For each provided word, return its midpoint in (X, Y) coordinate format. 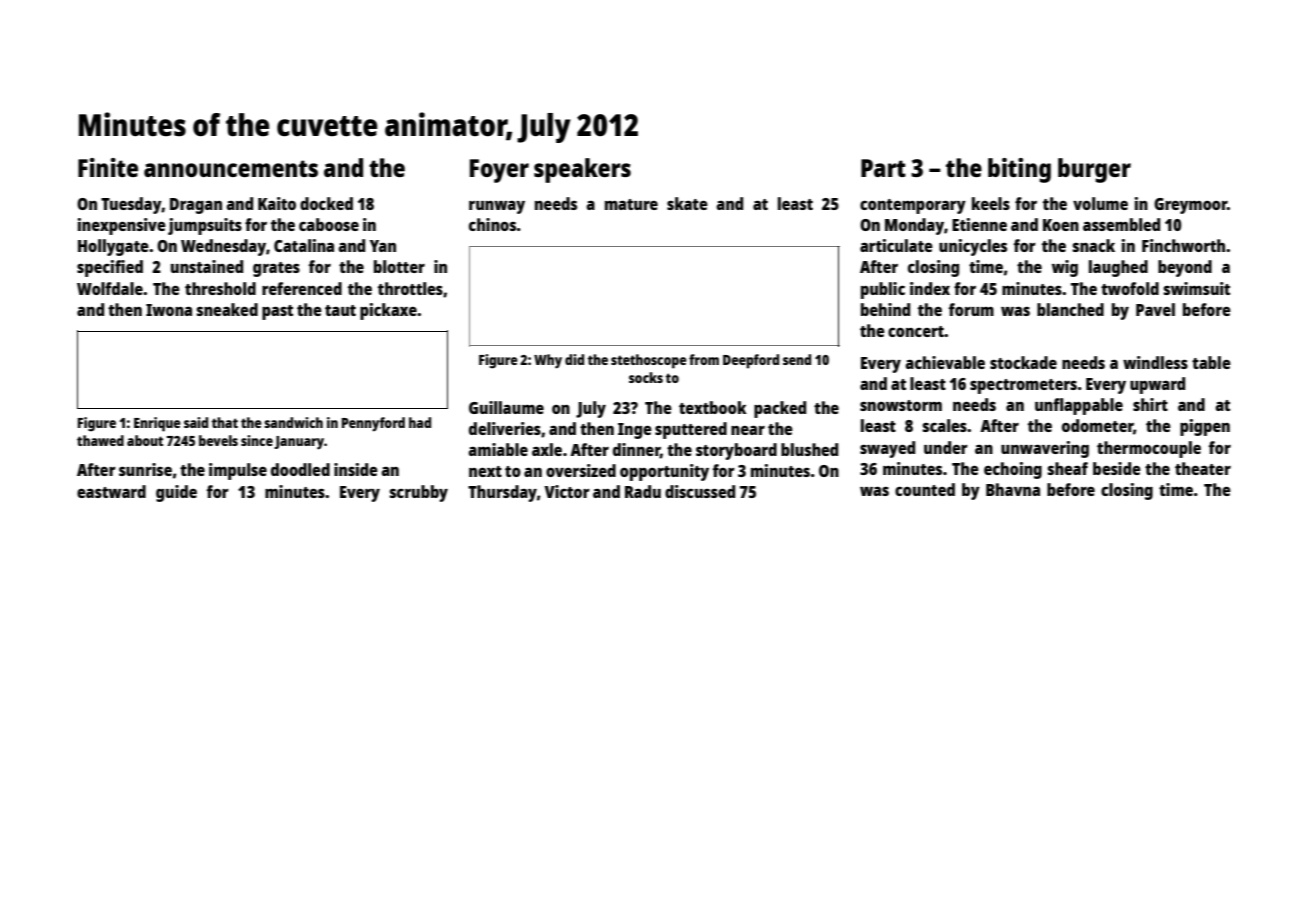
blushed (809, 449)
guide (176, 493)
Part (883, 168)
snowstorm (901, 405)
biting (1019, 170)
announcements (231, 168)
